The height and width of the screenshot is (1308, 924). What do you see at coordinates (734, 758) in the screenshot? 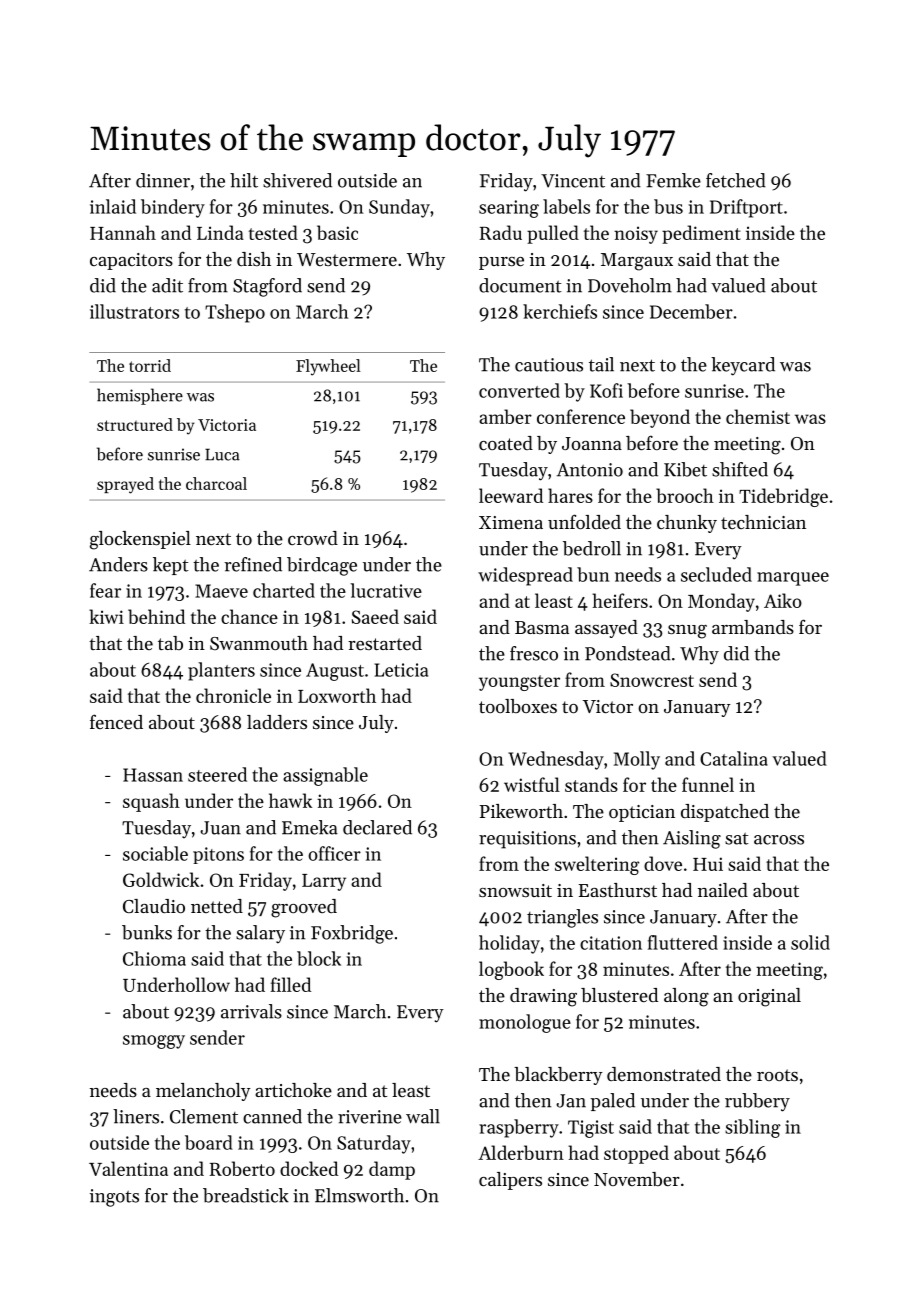
I see `Catalina` at bounding box center [734, 758].
